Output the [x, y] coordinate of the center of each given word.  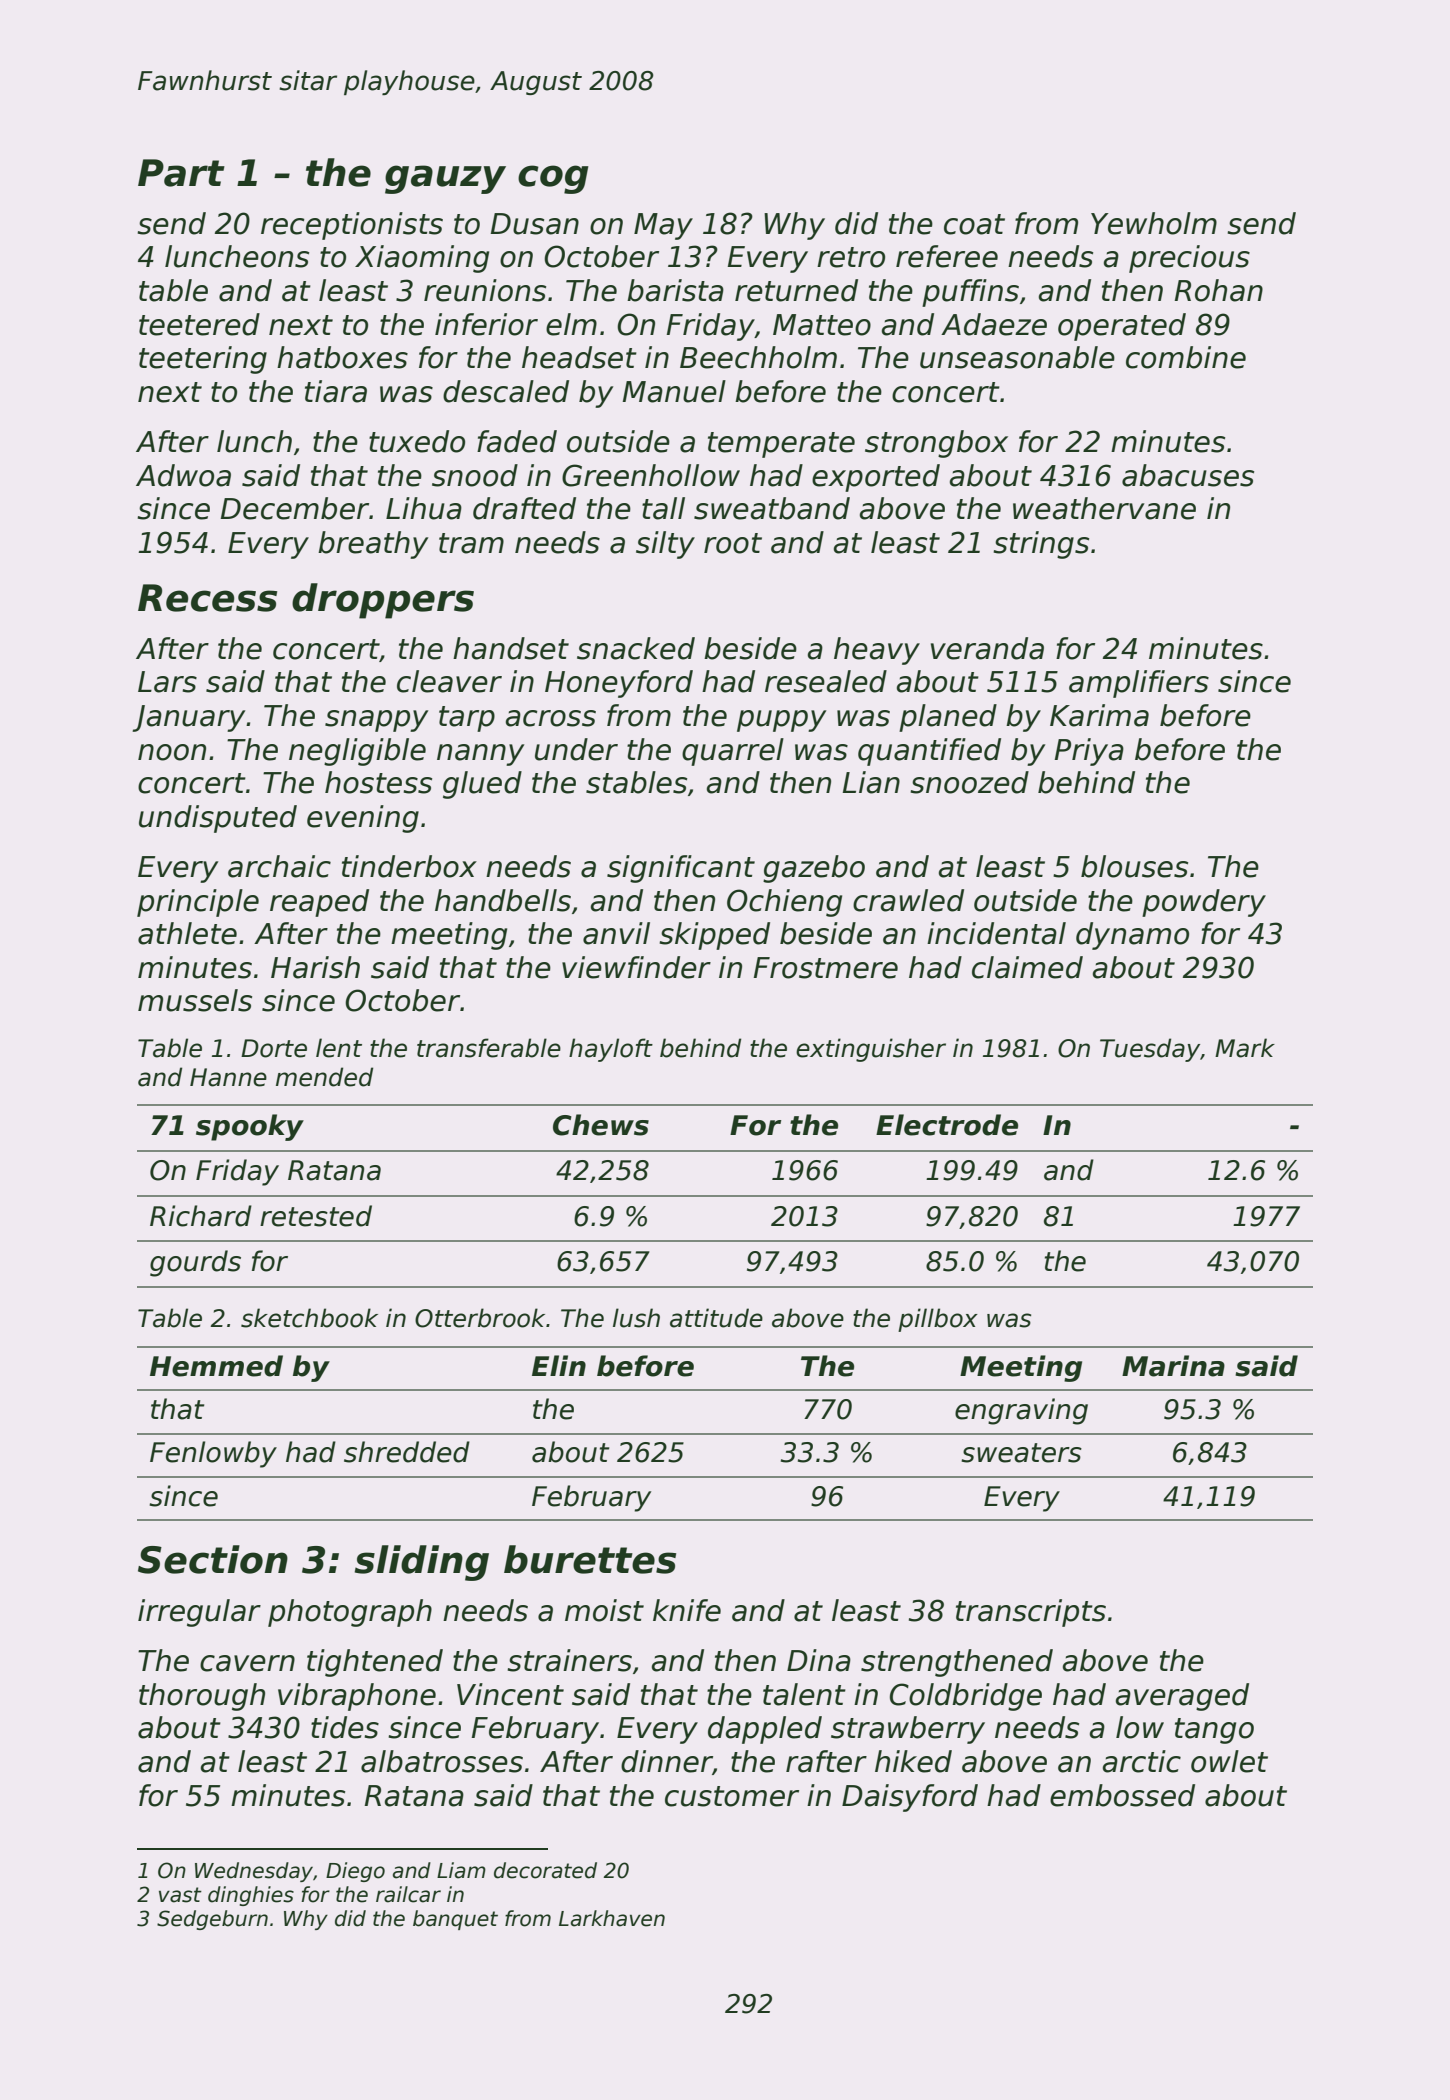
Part [181, 173]
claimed [1027, 967]
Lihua [424, 508]
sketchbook [309, 1318]
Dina [819, 1660]
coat [974, 224]
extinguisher [871, 1050]
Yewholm [1154, 223]
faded [517, 441]
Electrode [947, 1125]
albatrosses [442, 1761]
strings [1041, 545]
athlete [187, 933]
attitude [716, 1318]
